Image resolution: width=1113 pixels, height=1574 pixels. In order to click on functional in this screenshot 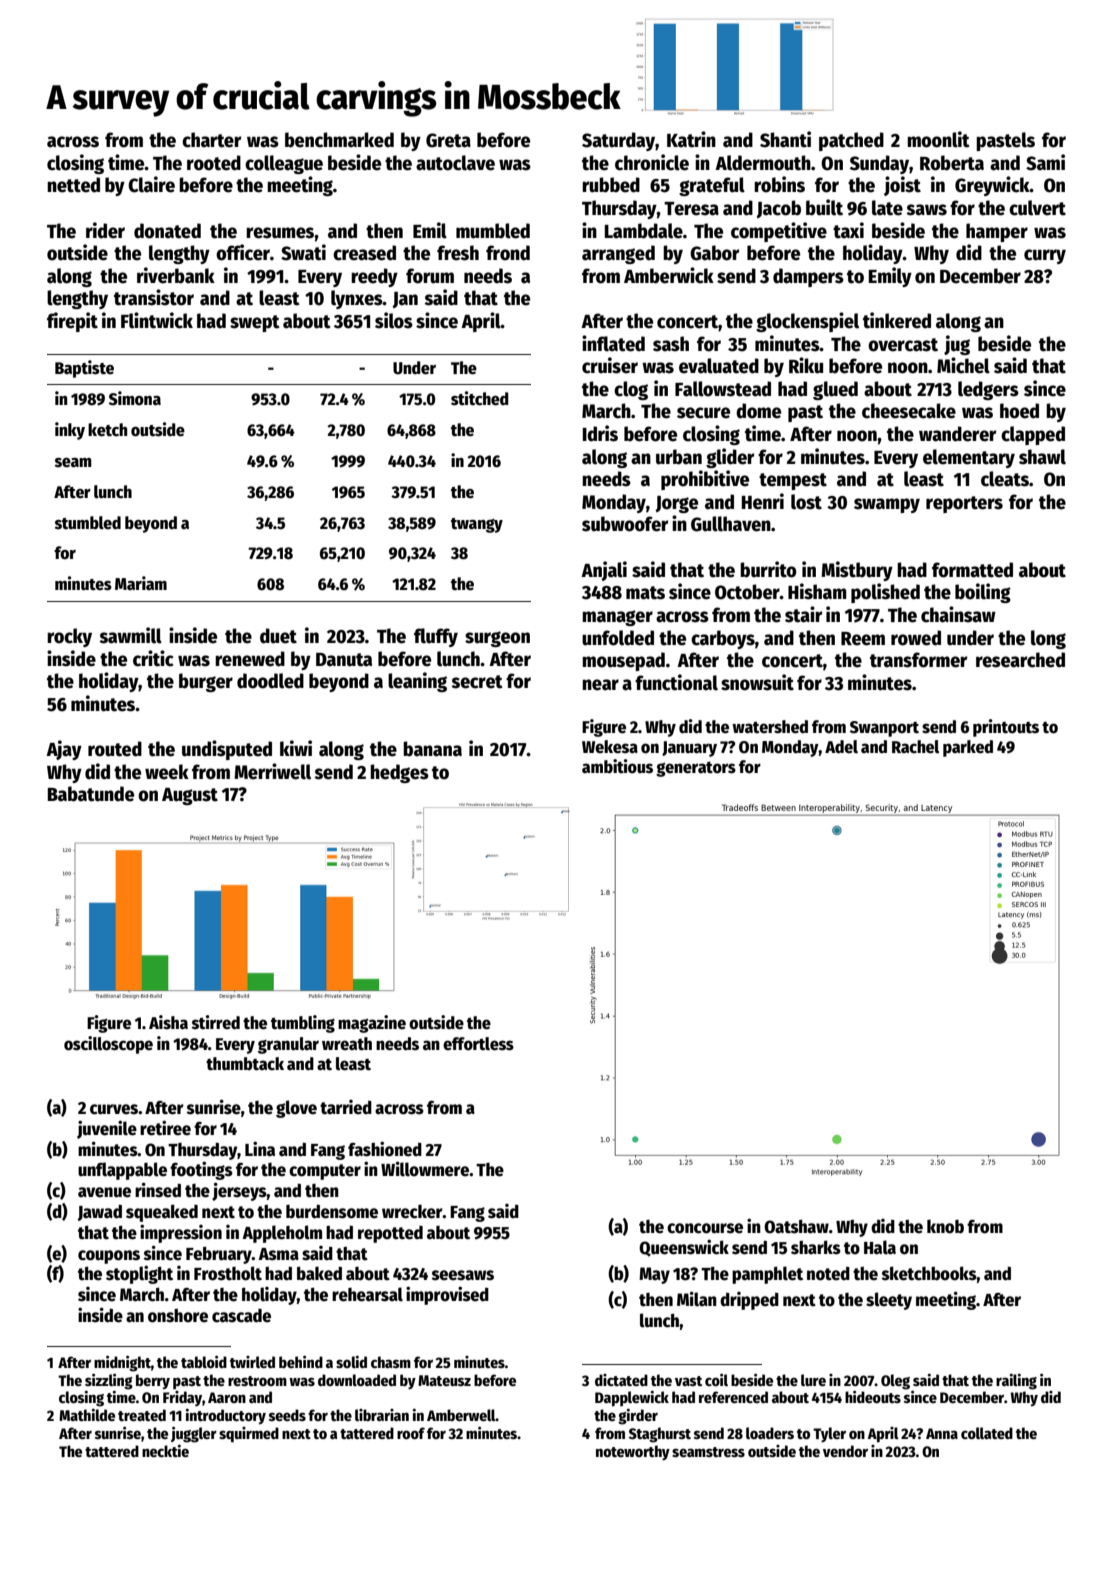, I will do `click(676, 682)`.
